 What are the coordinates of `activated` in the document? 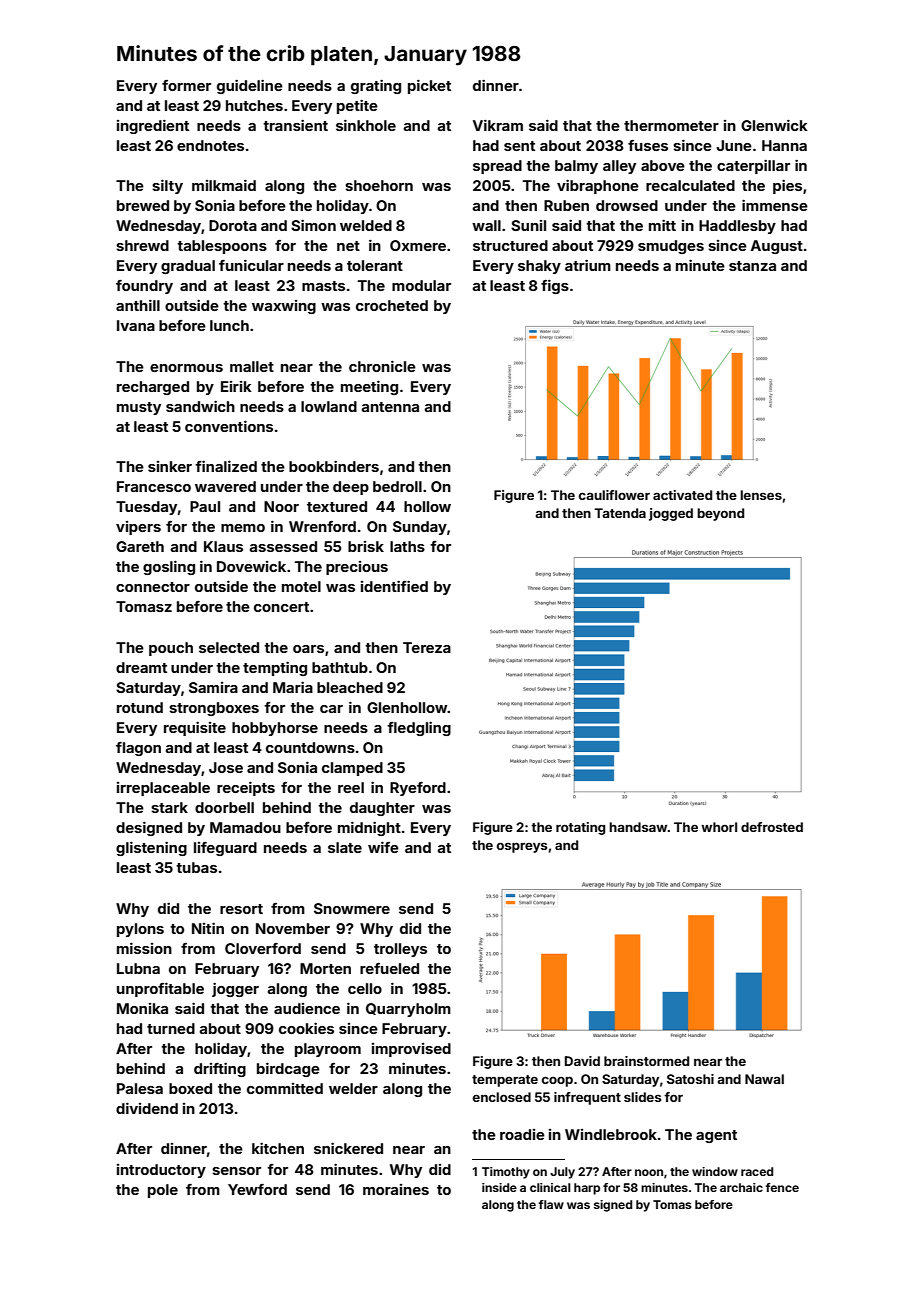 It's located at (682, 495).
